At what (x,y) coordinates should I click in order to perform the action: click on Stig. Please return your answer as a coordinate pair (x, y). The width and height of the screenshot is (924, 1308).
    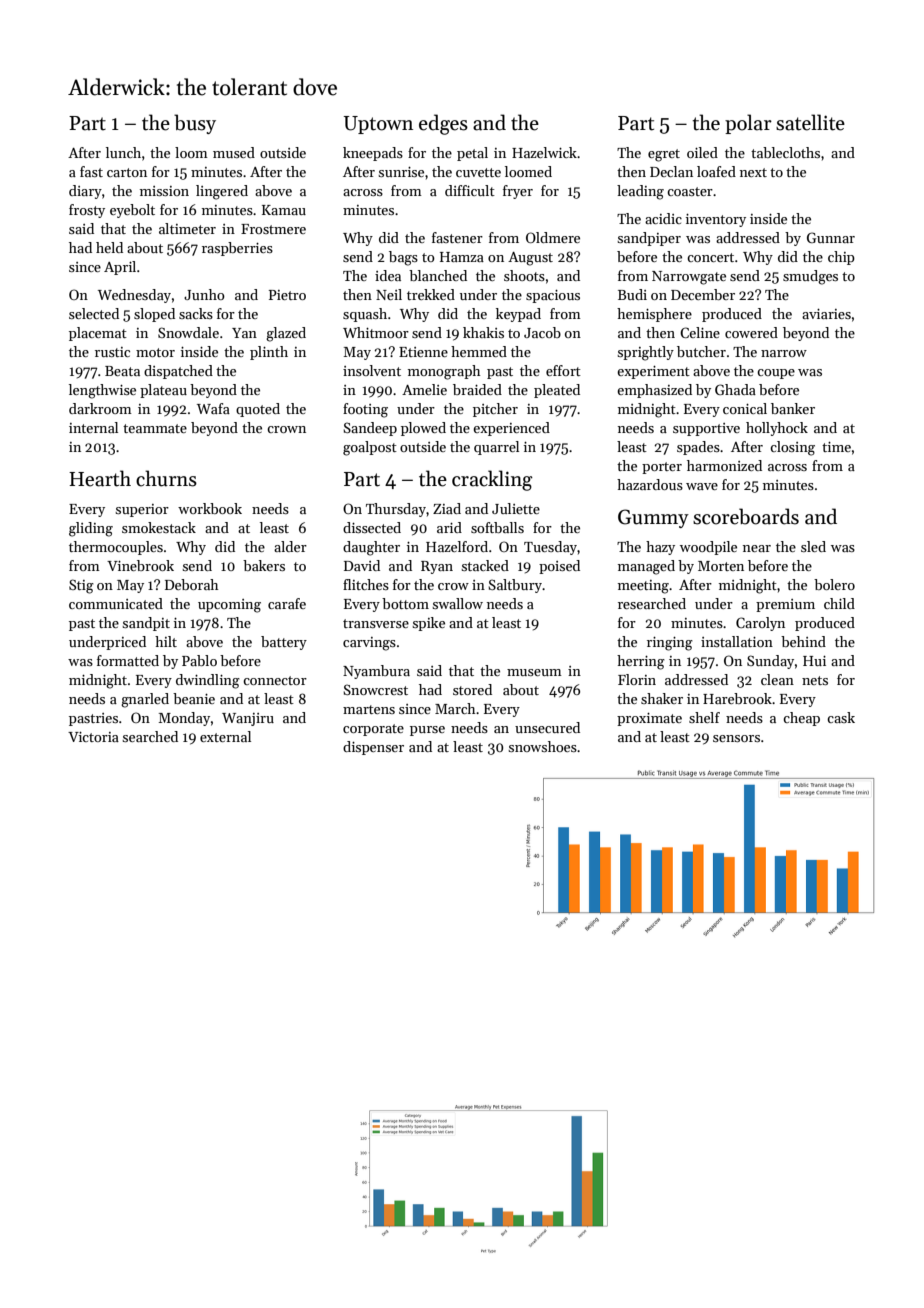
    Looking at the image, I should click on (81, 586).
